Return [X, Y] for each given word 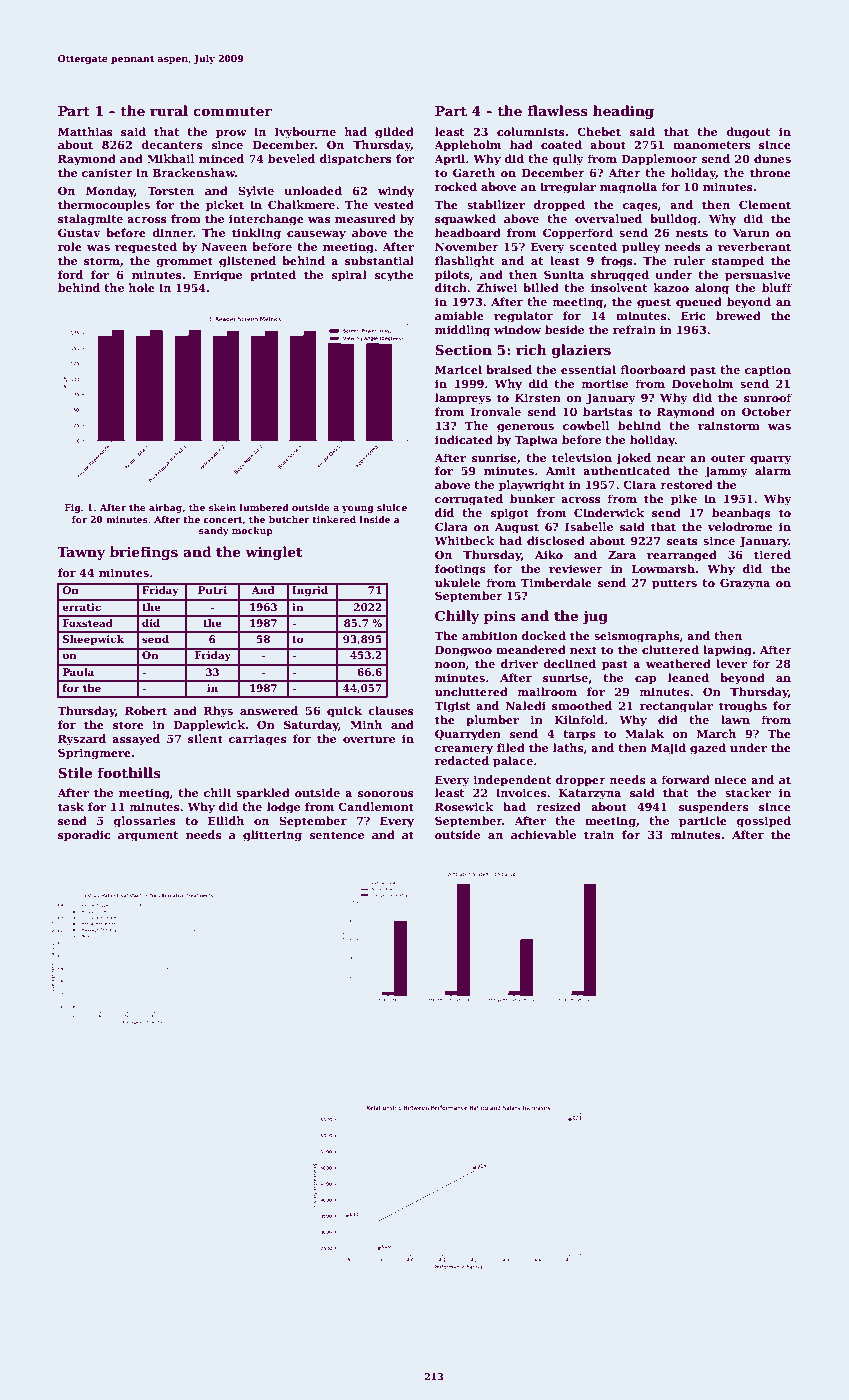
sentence [337, 835]
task [71, 806]
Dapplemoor [659, 160]
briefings [144, 553]
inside [375, 519]
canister [107, 172]
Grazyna [745, 584]
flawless [557, 110]
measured [365, 218]
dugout [748, 133]
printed [273, 276]
